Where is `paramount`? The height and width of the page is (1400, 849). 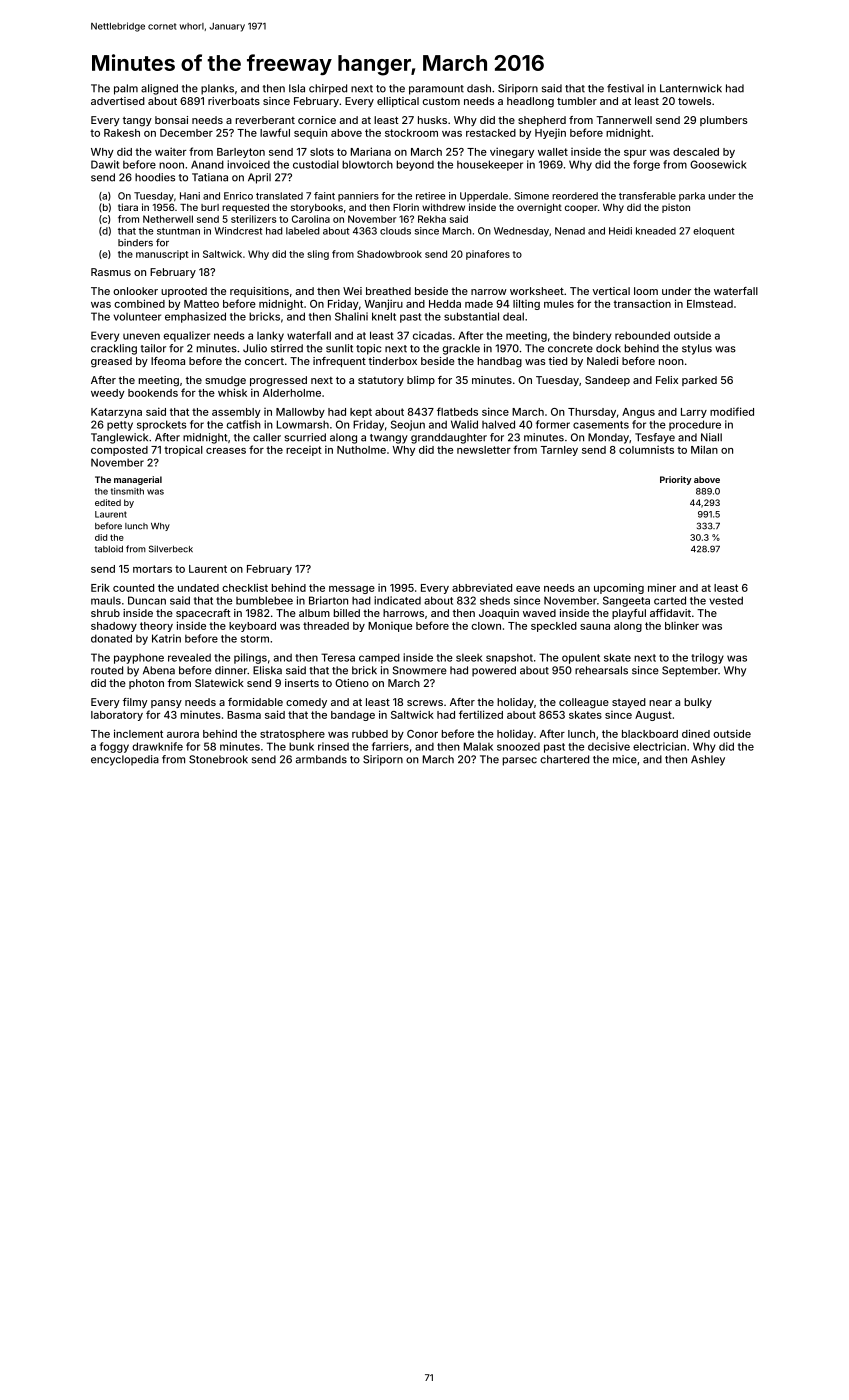
paramount is located at coordinates (436, 90).
